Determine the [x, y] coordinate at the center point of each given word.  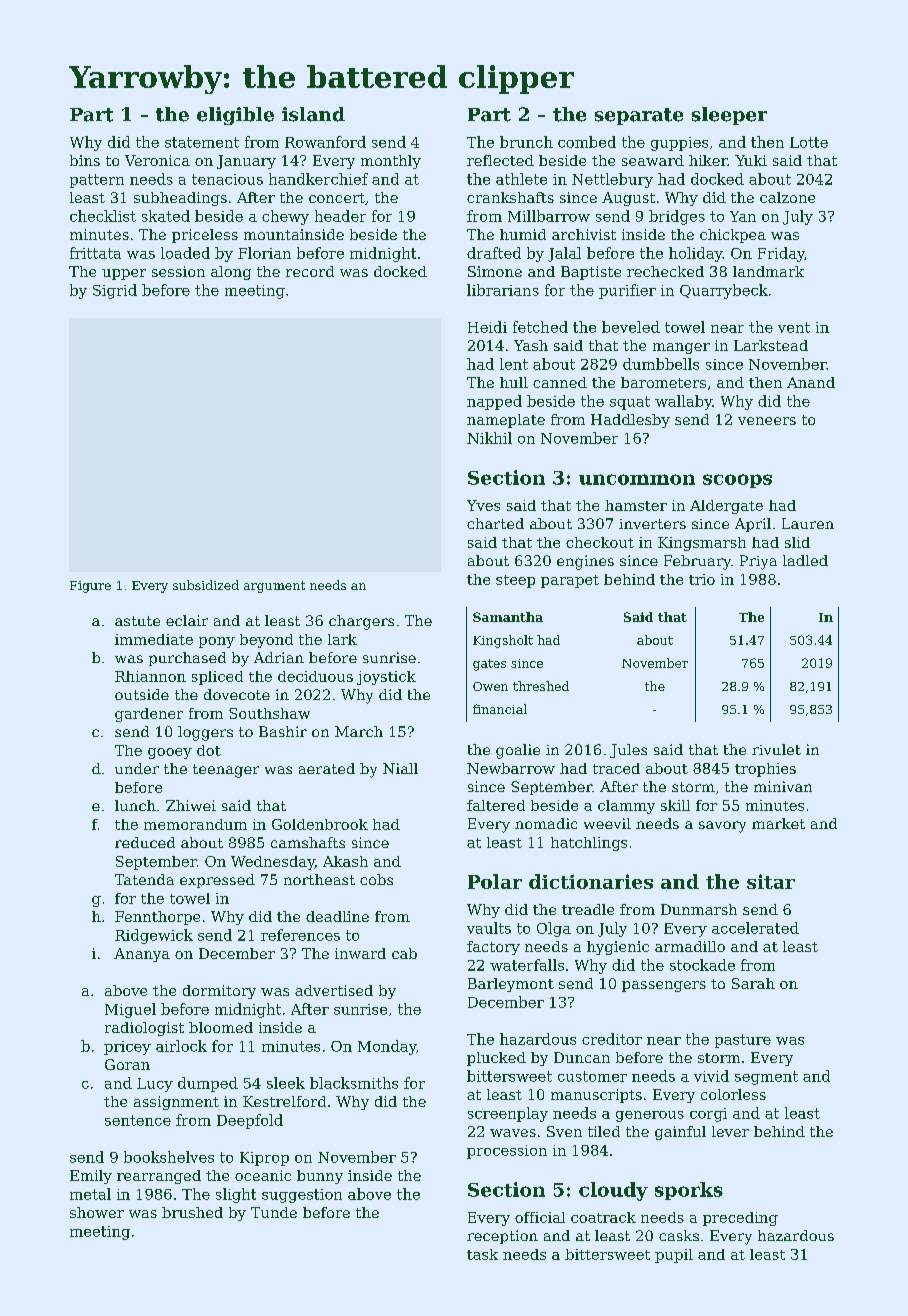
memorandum [195, 824]
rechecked [665, 271]
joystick [386, 678]
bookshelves [169, 1157]
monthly [391, 162]
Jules [628, 751]
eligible [235, 116]
